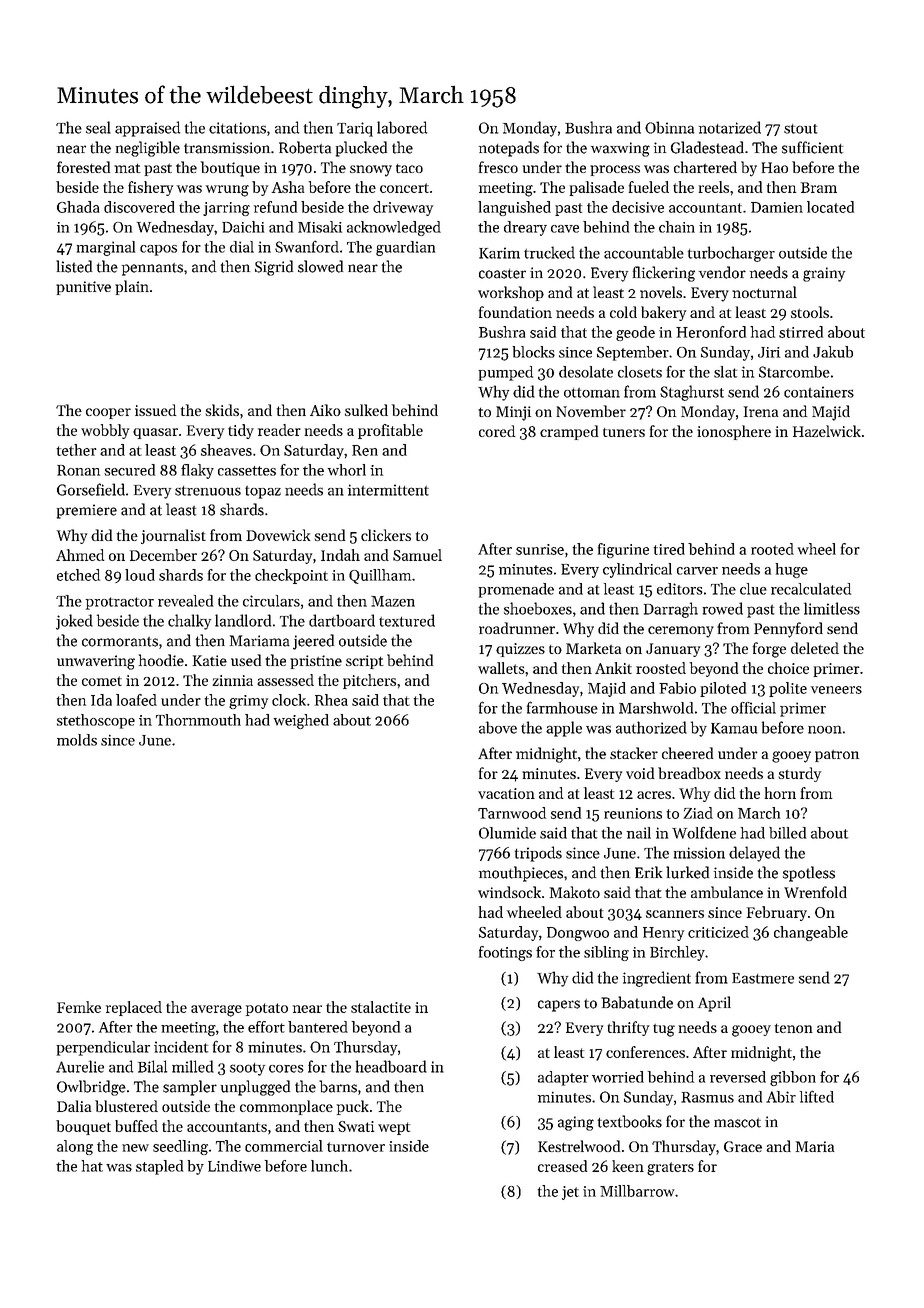  I want to click on Ronan, so click(78, 470).
